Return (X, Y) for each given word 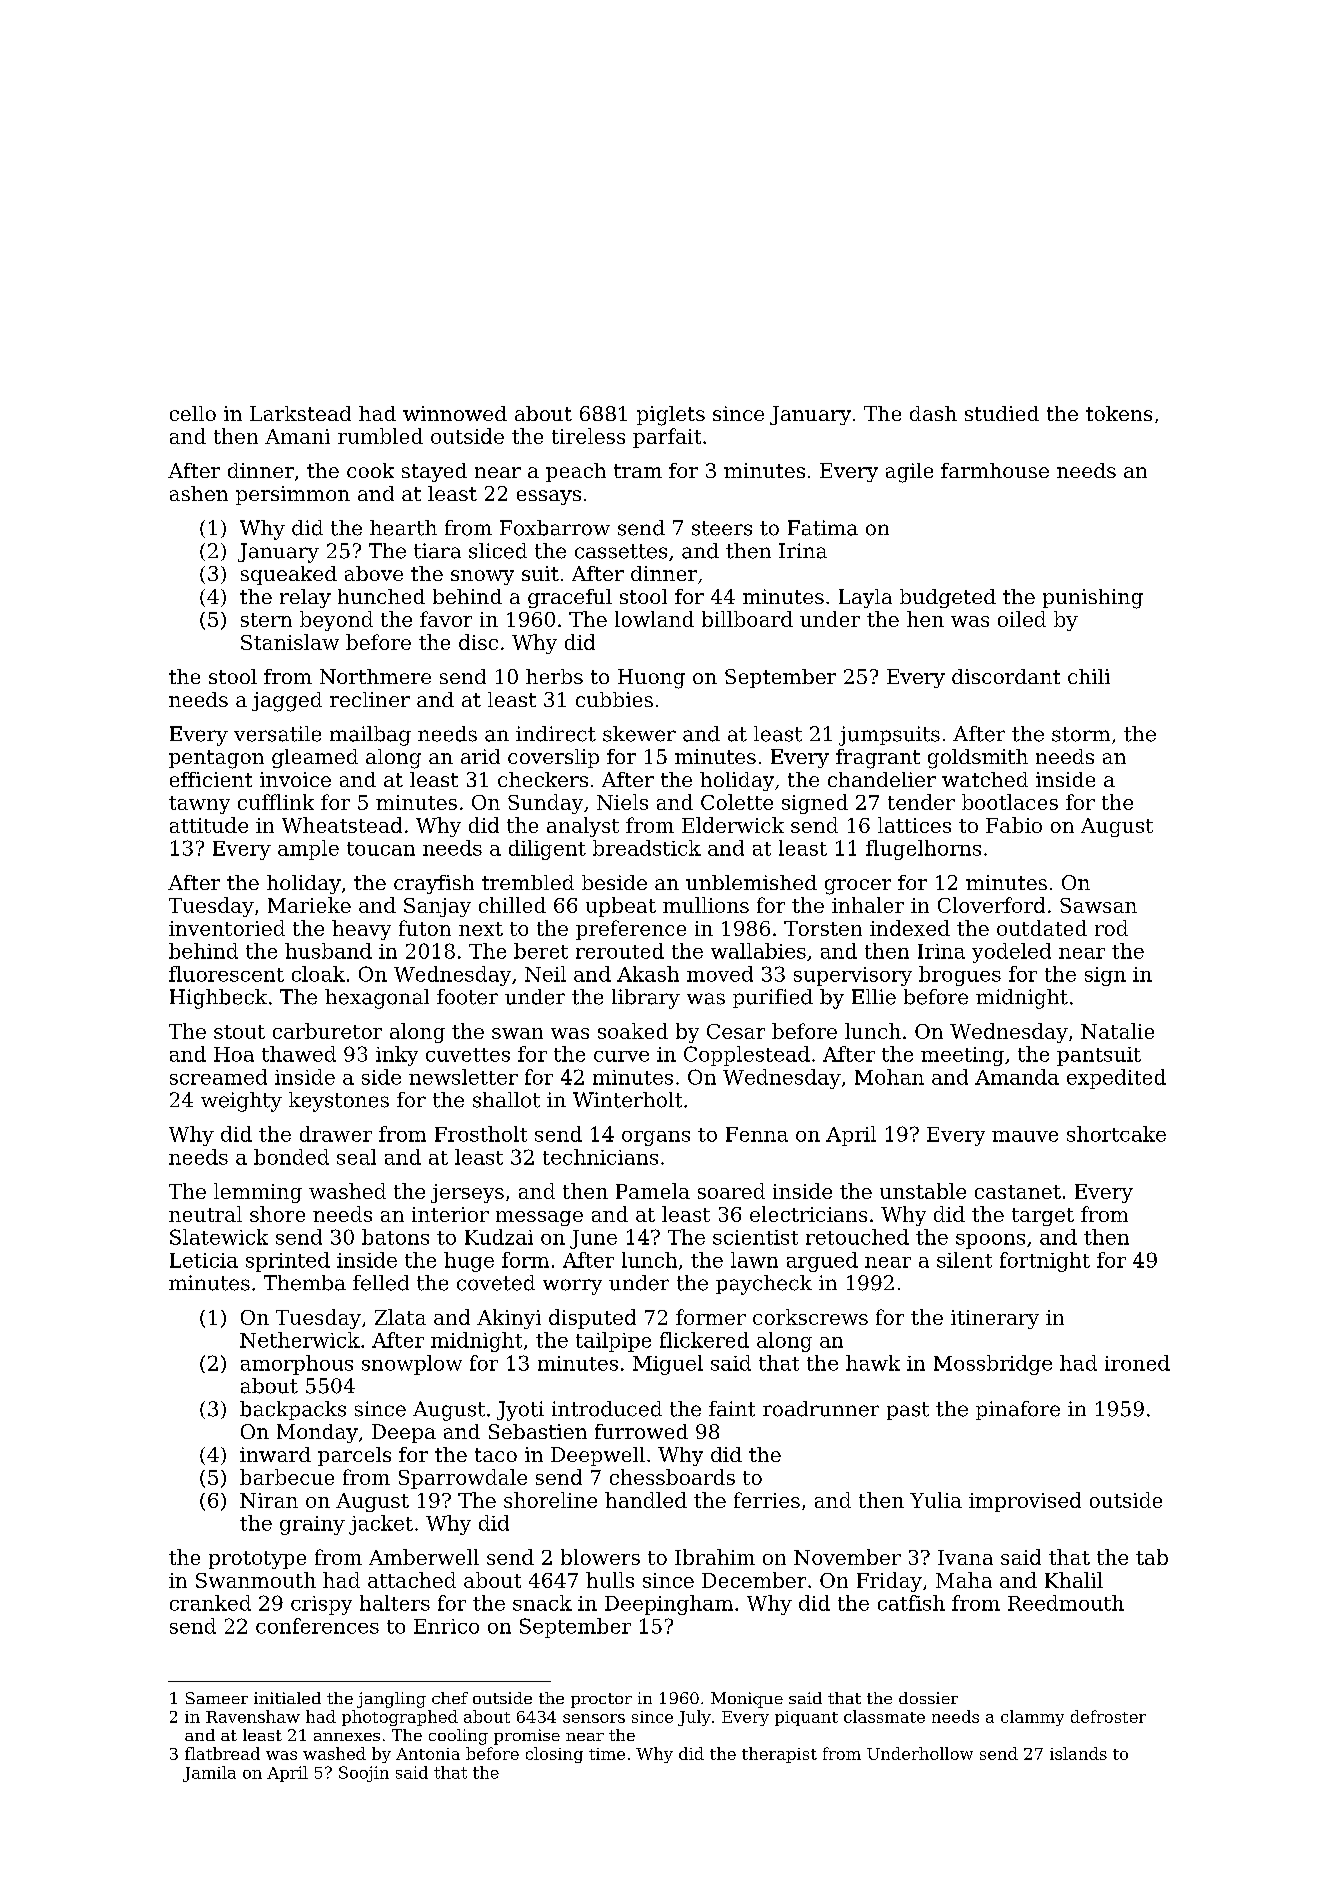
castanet (1018, 1192)
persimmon (293, 495)
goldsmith (978, 759)
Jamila (209, 1774)
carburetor (327, 1031)
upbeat (621, 907)
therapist (779, 1755)
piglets (671, 416)
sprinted (288, 1262)
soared (731, 1191)
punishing (1093, 599)
